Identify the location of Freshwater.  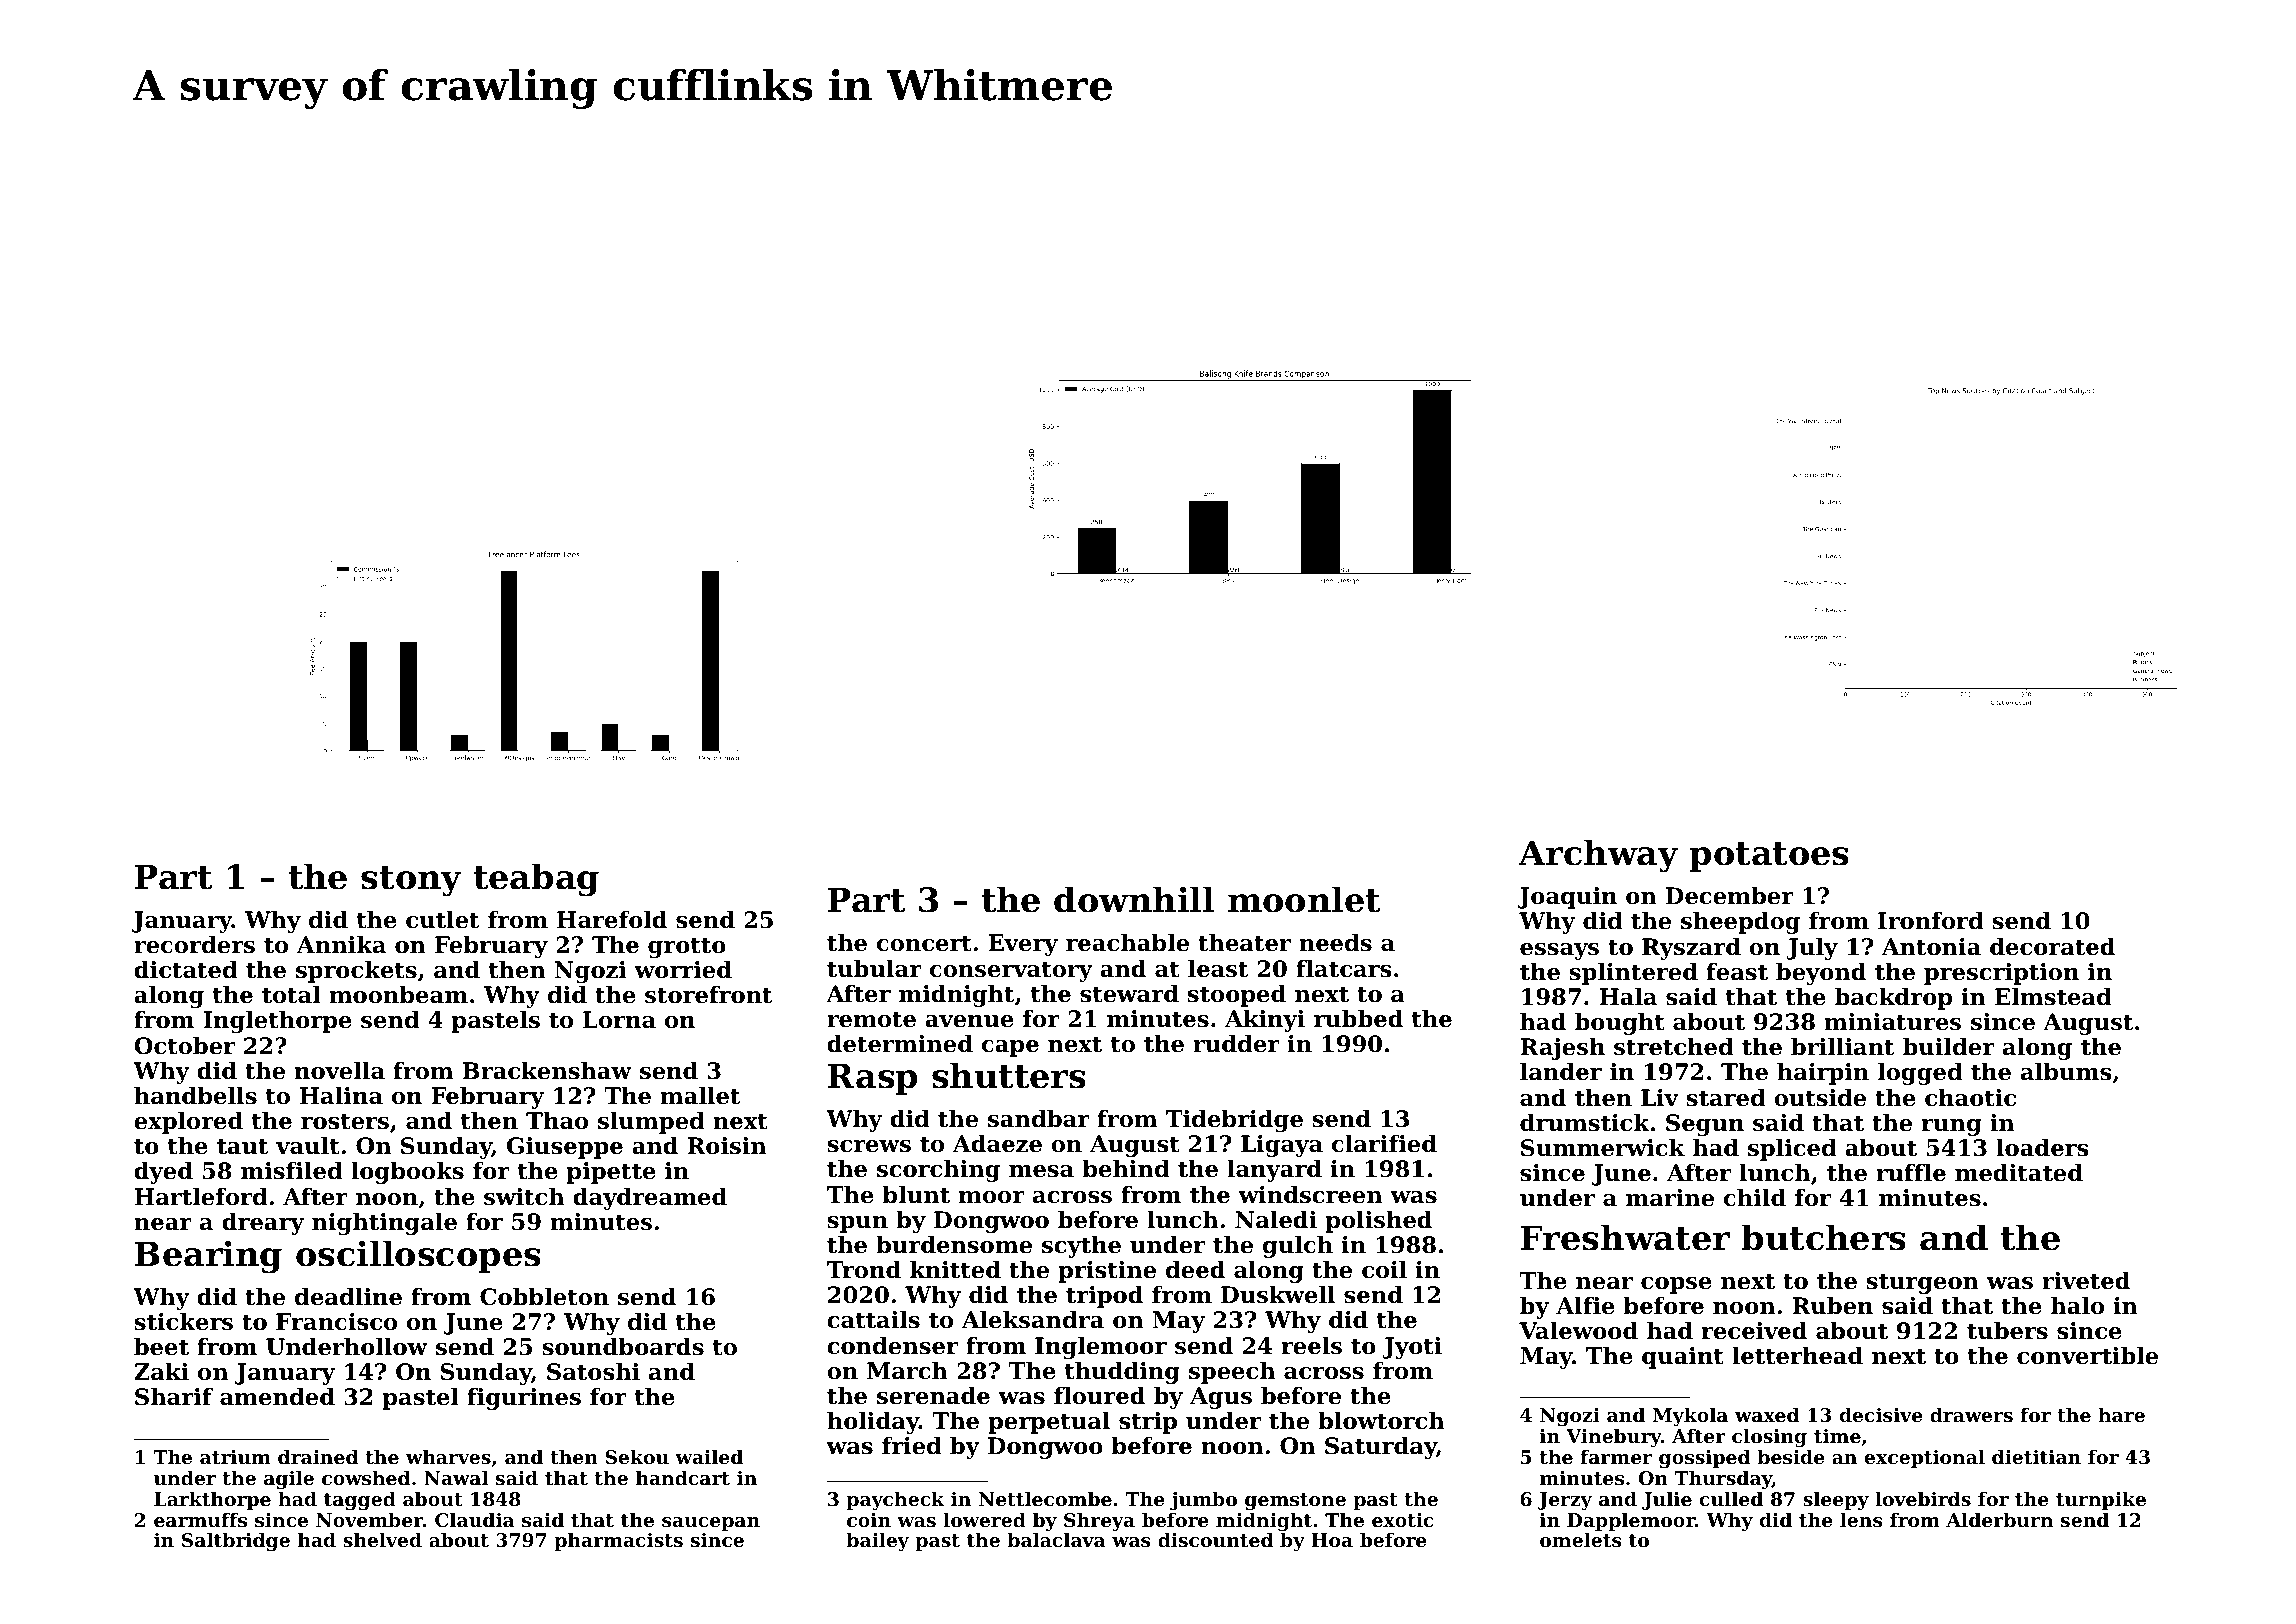
(1625, 1237).
